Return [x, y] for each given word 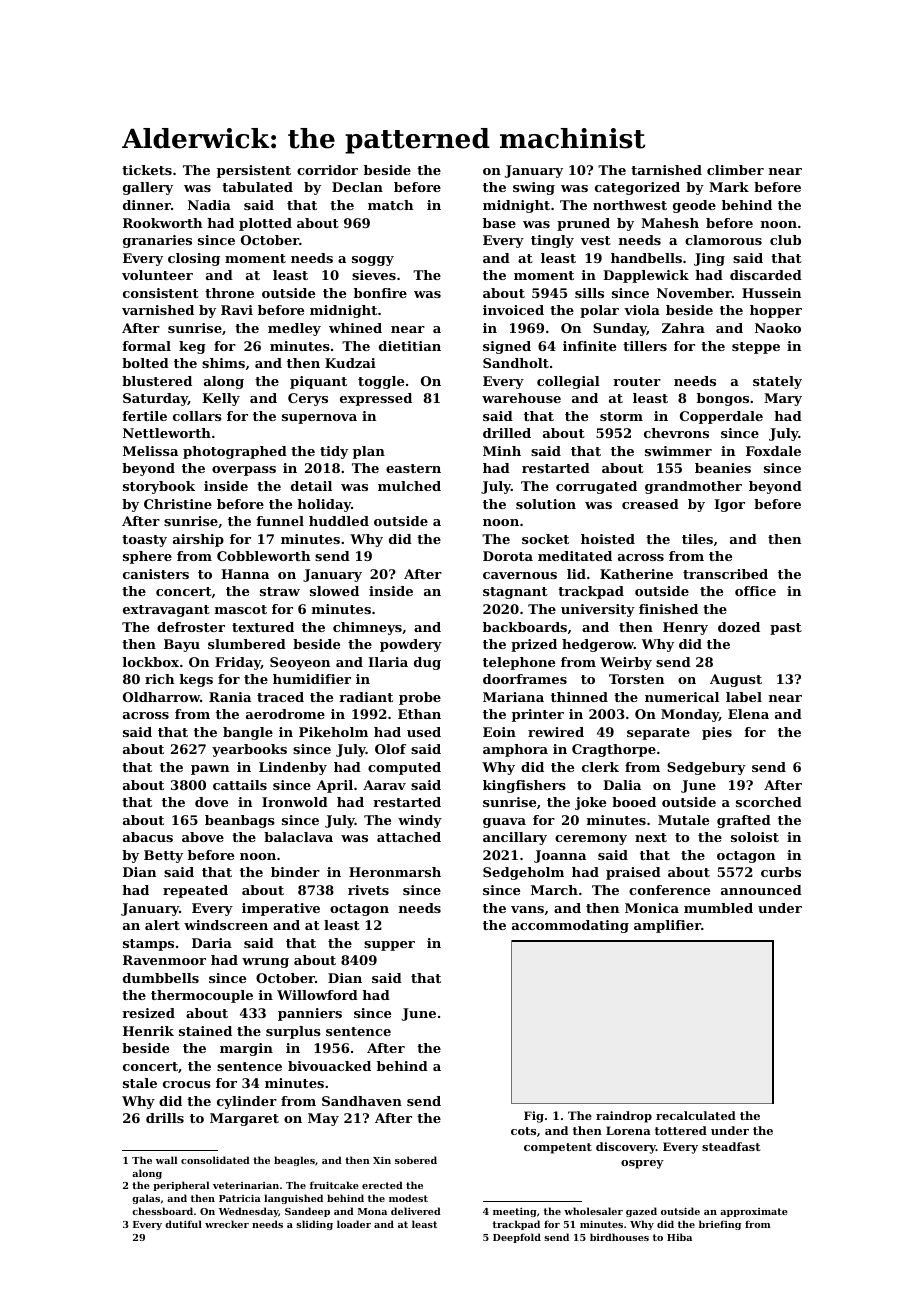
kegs [196, 680]
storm [621, 416]
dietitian [410, 346]
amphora [515, 750]
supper [389, 946]
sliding [314, 1225]
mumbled [718, 908]
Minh [502, 451]
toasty [144, 541]
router [637, 381]
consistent [161, 293]
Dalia [622, 785]
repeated [195, 891]
